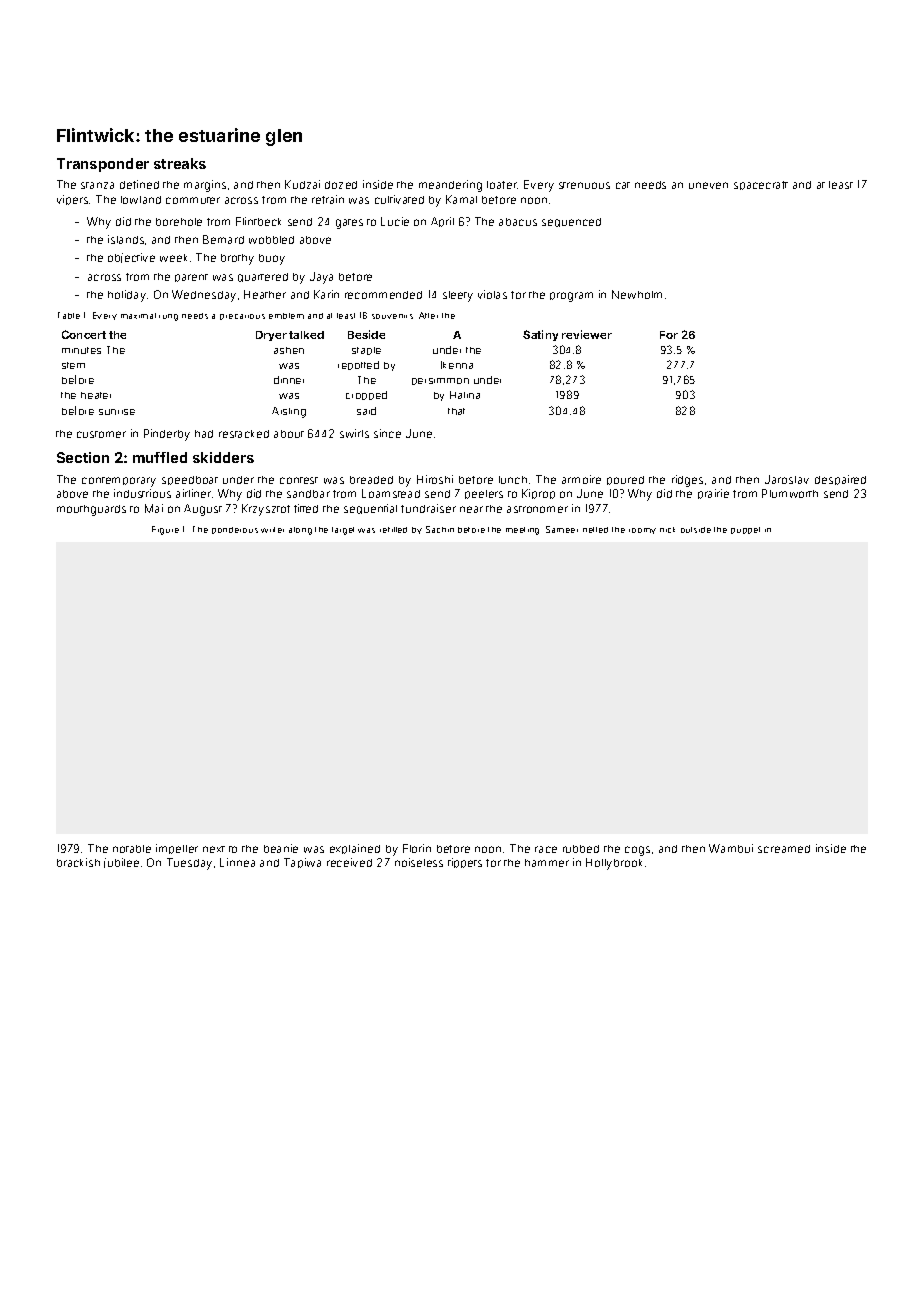  What do you see at coordinates (121, 863) in the document?
I see `jubilee` at bounding box center [121, 863].
